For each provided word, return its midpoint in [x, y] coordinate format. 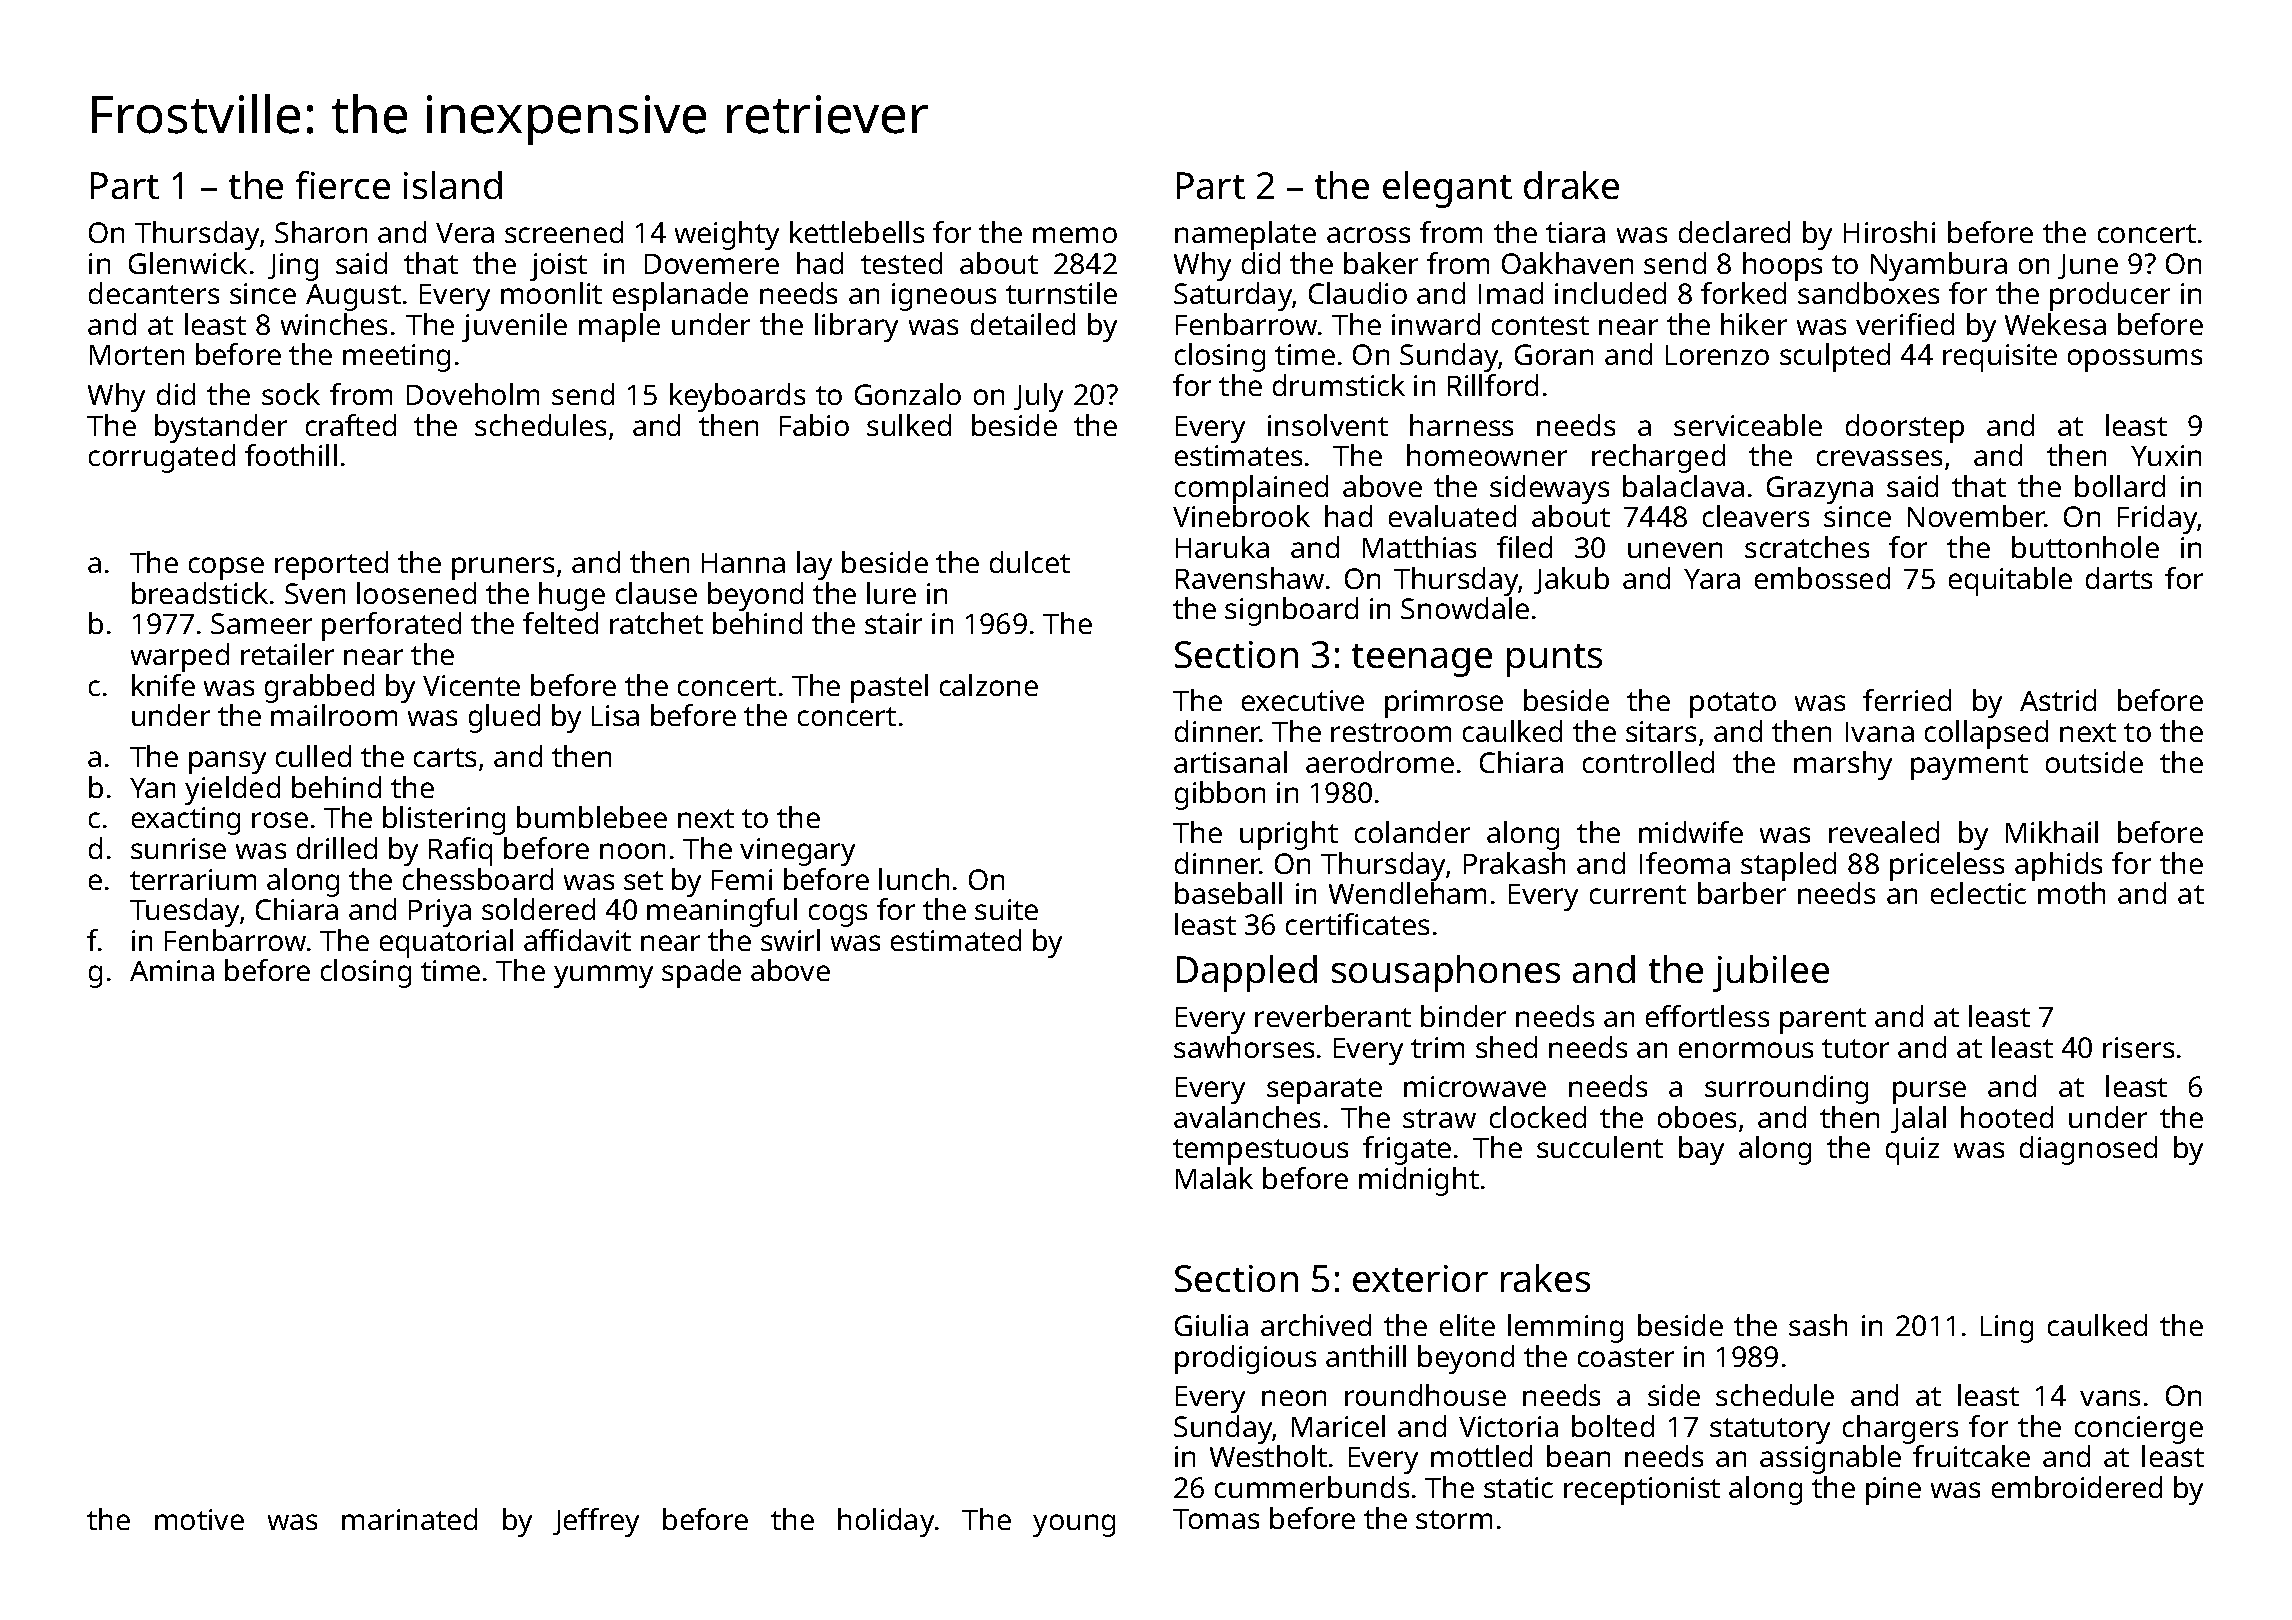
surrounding [1786, 1089]
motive [199, 1519]
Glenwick [188, 263]
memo [1075, 235]
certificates [1357, 924]
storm [1454, 1519]
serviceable [1748, 425]
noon [632, 851]
